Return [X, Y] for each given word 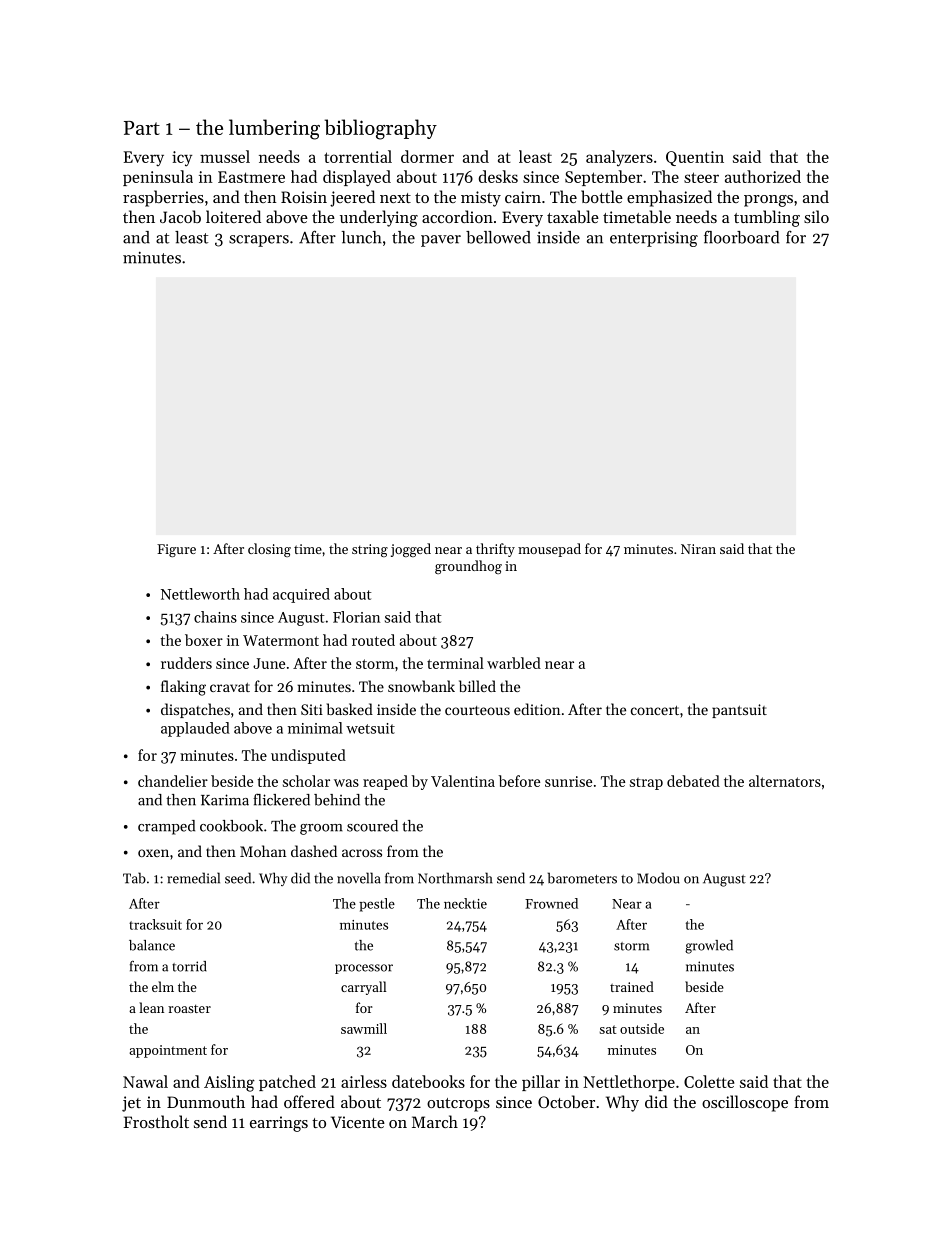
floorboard [741, 237]
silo [816, 216]
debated [693, 781]
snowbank [421, 686]
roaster [189, 1008]
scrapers [259, 241]
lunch [361, 237]
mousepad [549, 550]
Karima [225, 800]
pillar [541, 1083]
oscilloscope [745, 1103]
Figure [176, 550]
